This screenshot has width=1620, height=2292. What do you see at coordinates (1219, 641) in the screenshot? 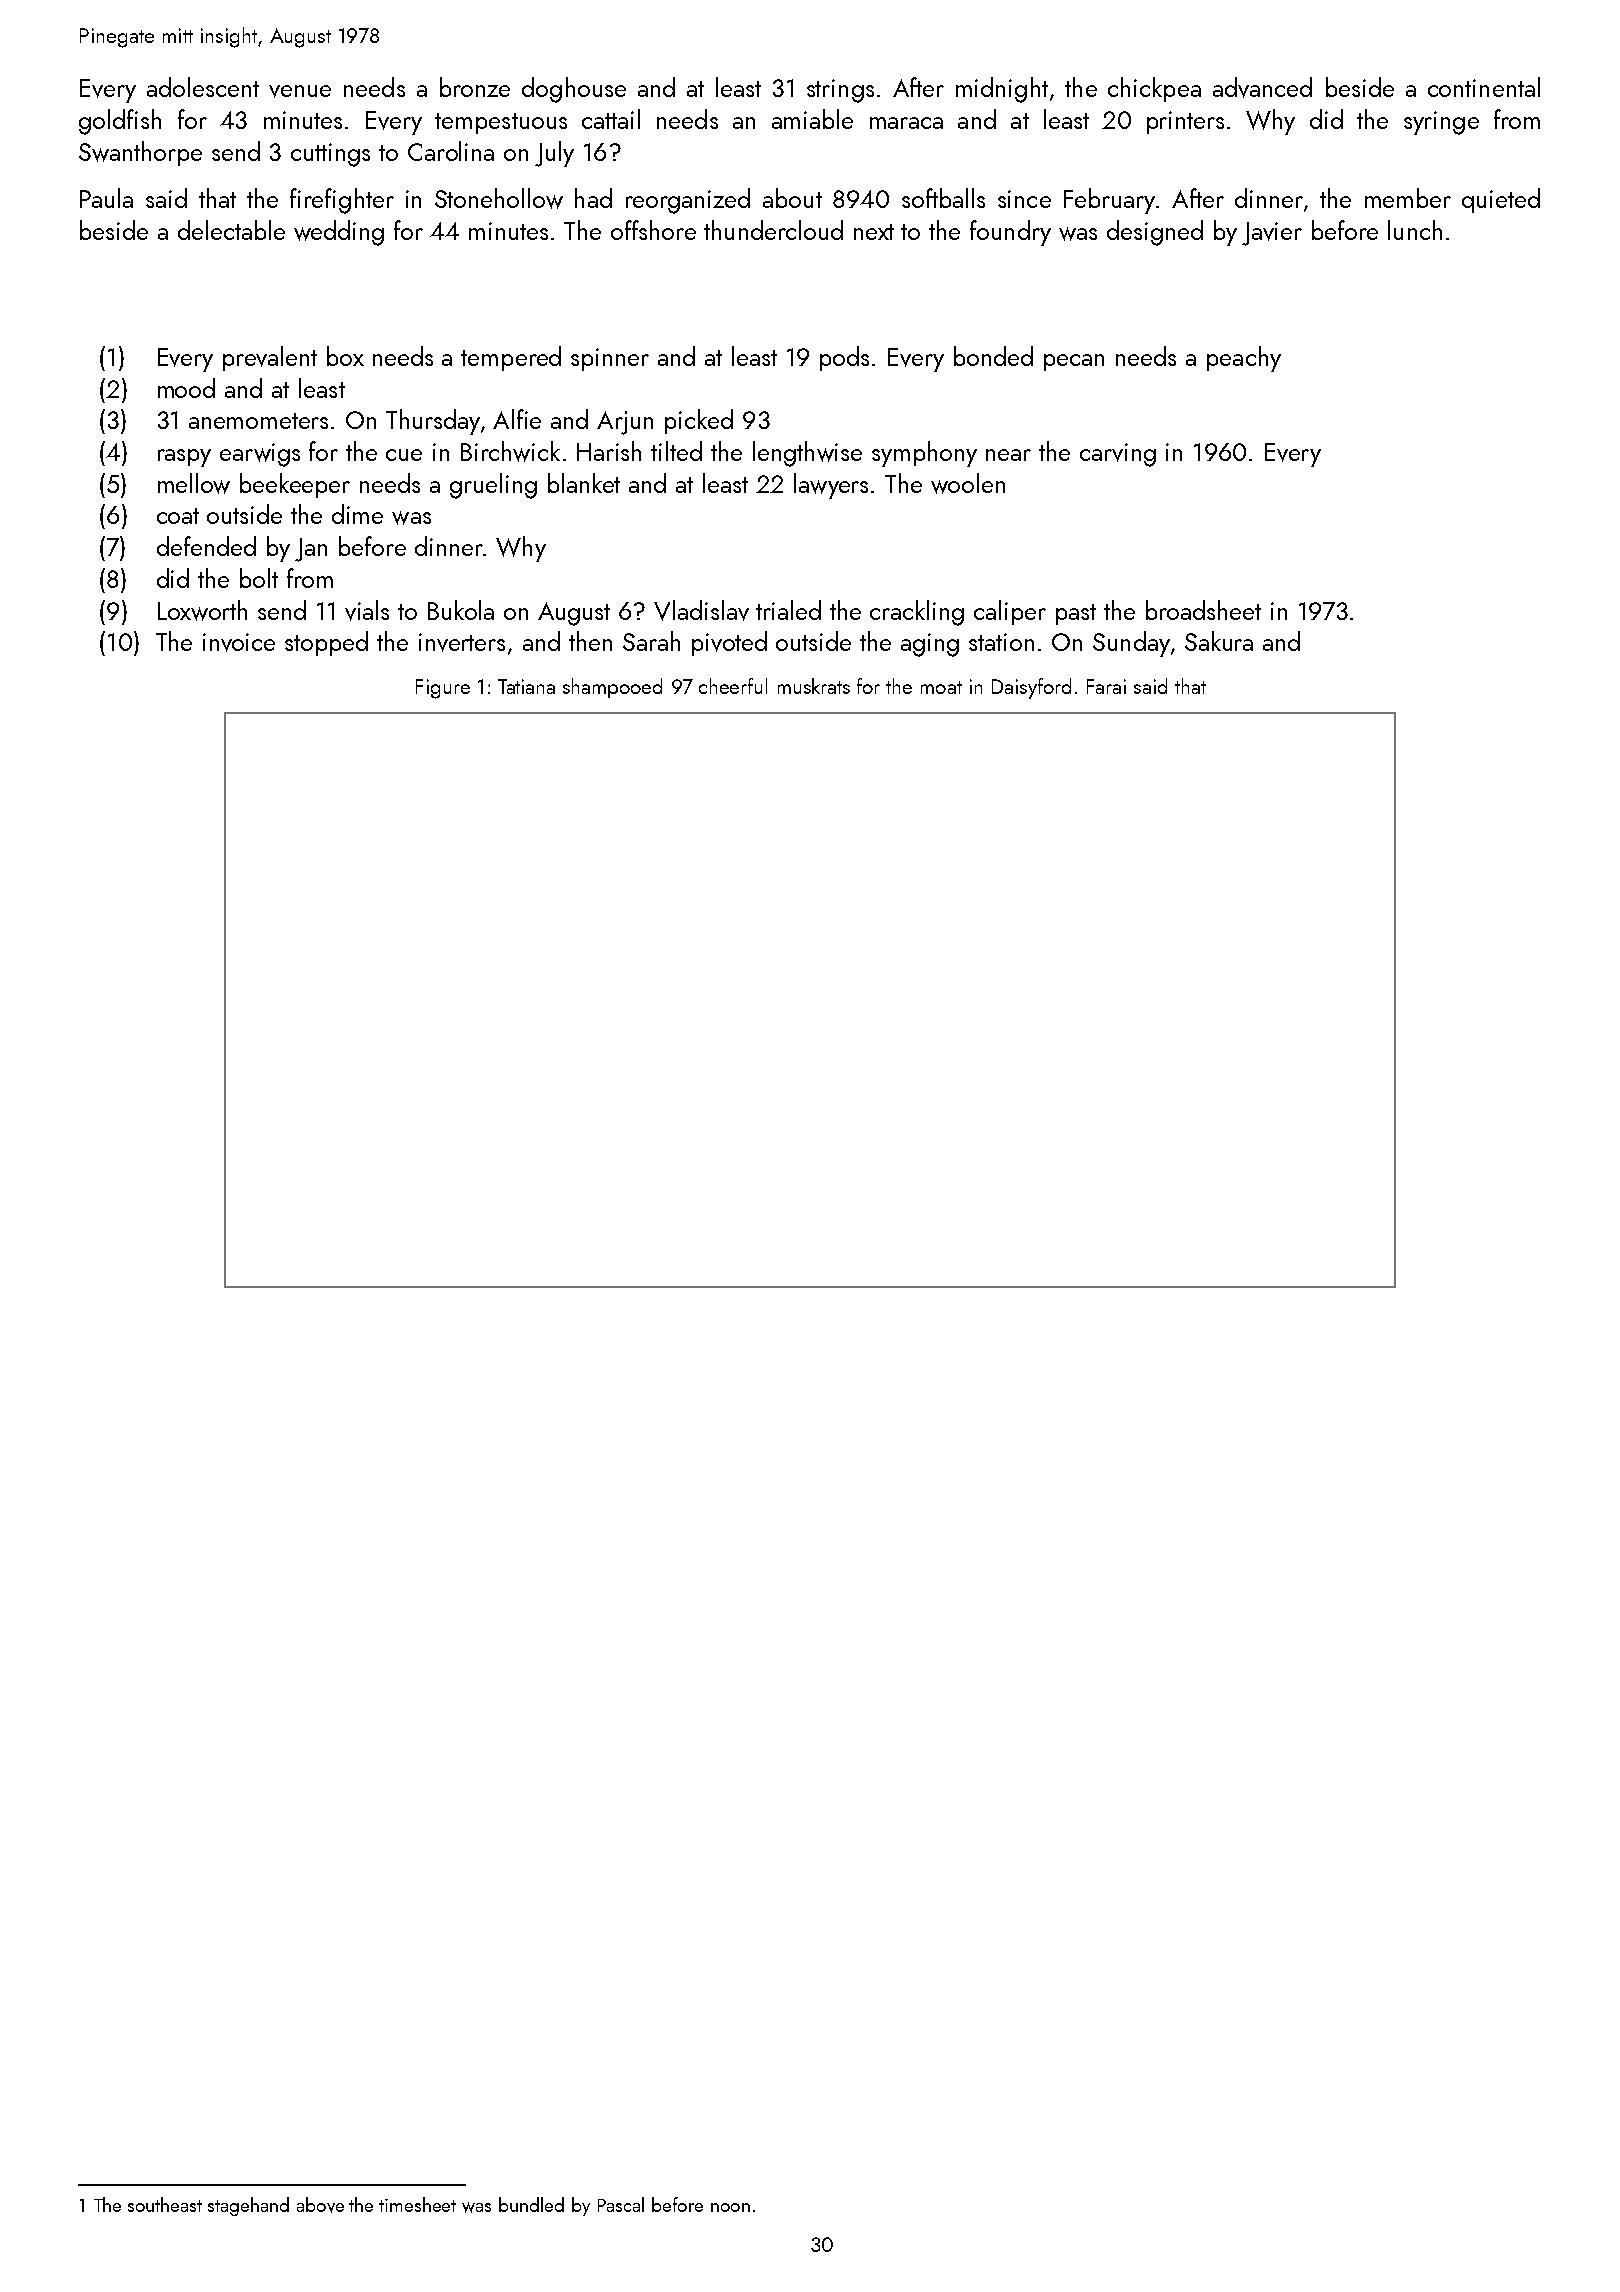
I see `Sakura` at bounding box center [1219, 641].
